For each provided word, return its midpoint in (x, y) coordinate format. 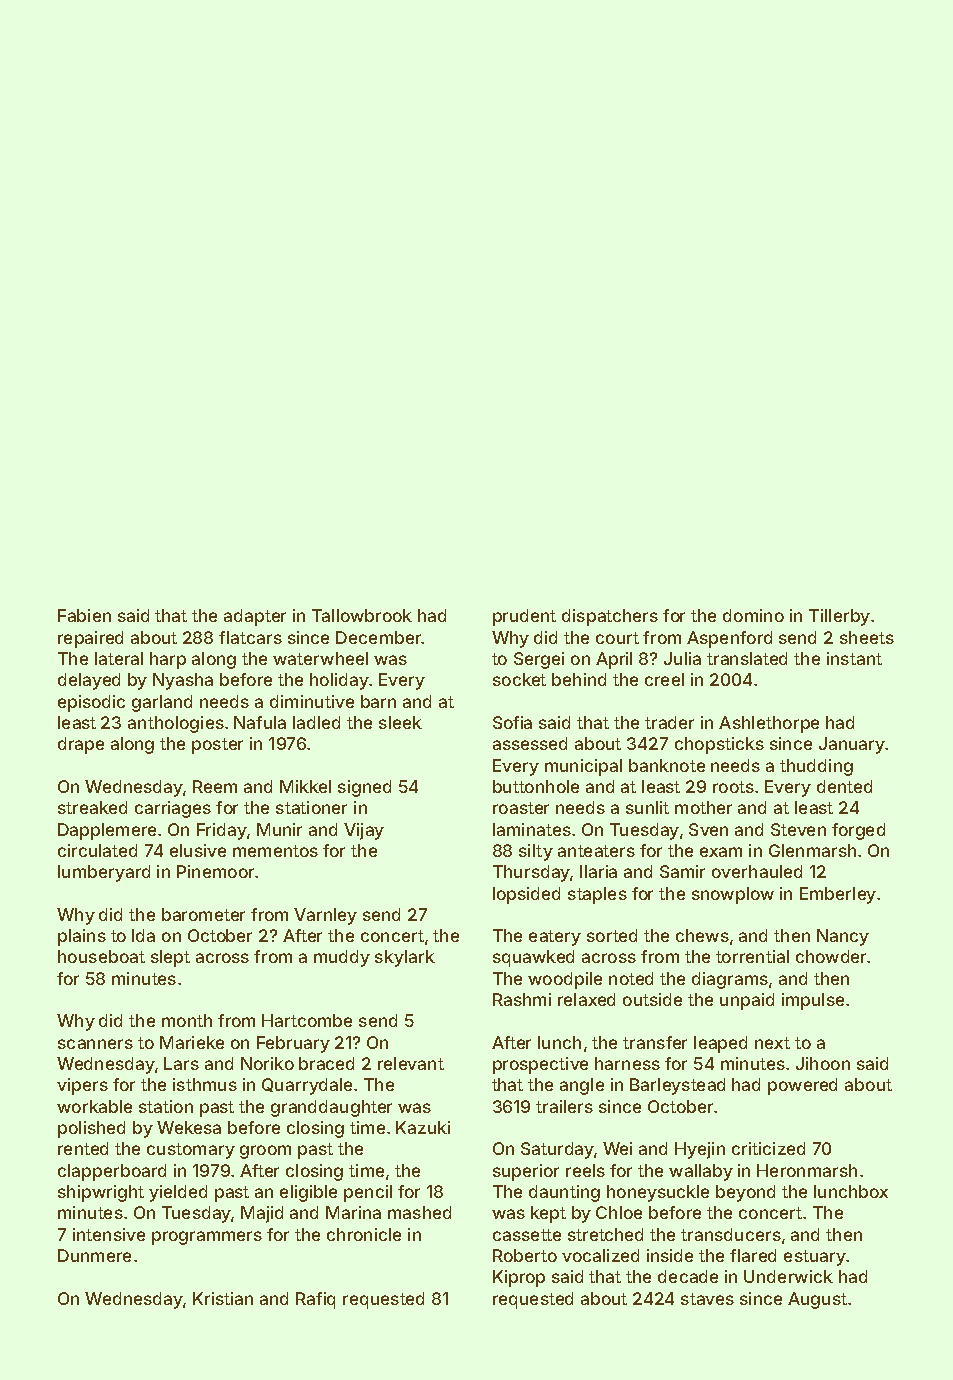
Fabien (84, 615)
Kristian (223, 1298)
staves (707, 1299)
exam (721, 852)
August (817, 1300)
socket (519, 679)
